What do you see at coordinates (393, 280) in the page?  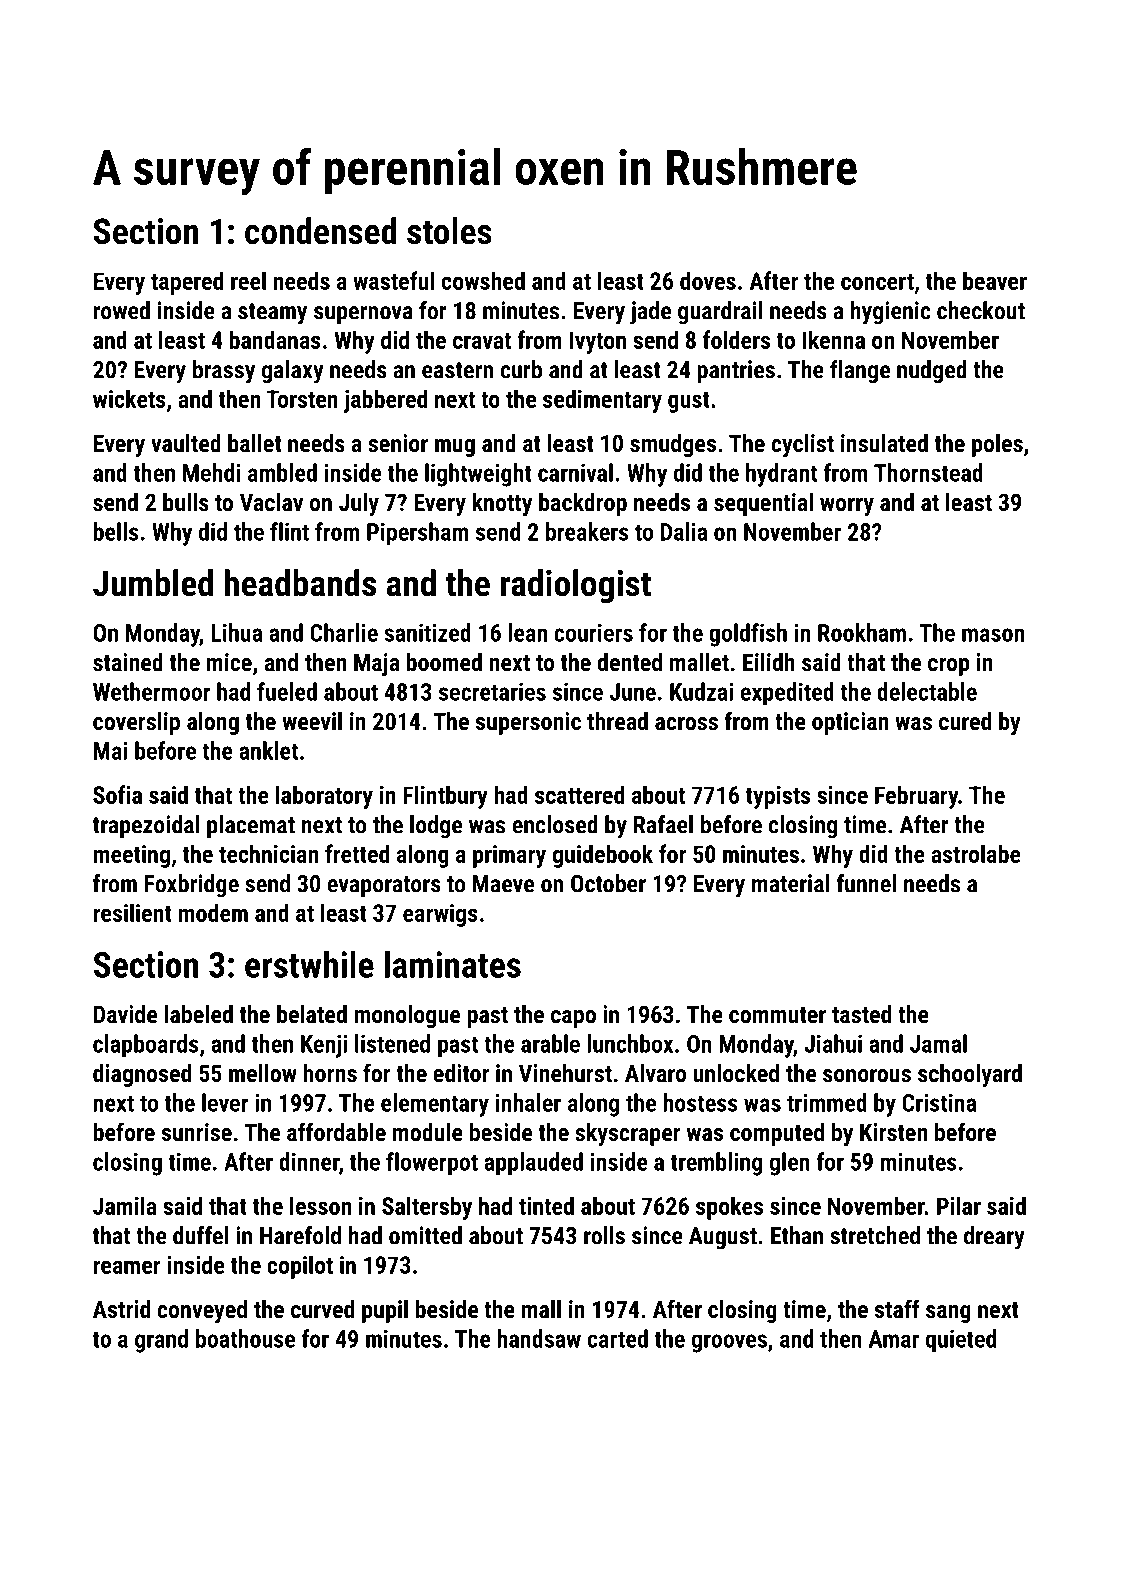 I see `wasteful` at bounding box center [393, 280].
